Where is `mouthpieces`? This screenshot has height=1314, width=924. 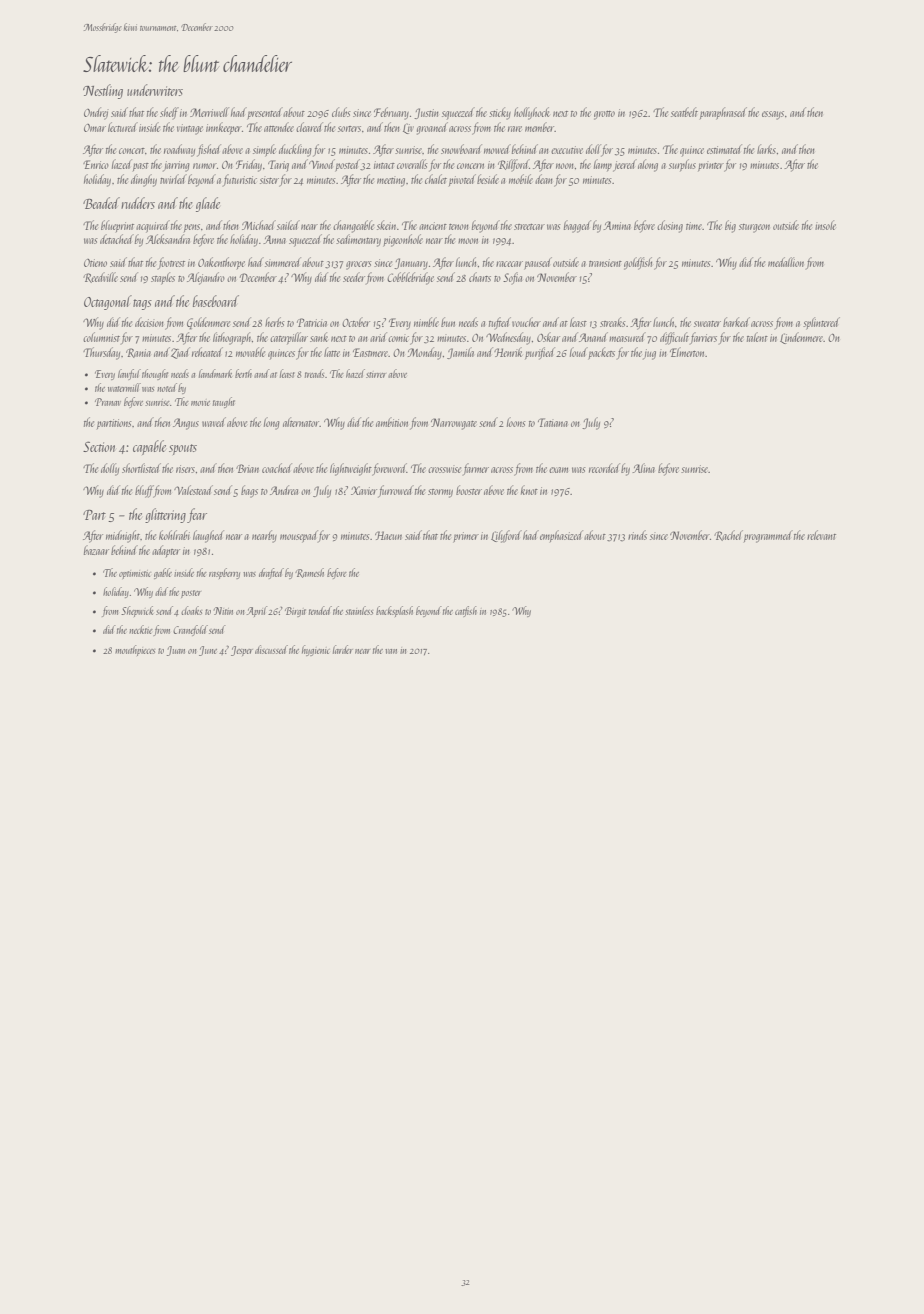 mouthpieces is located at coordinates (135, 650).
